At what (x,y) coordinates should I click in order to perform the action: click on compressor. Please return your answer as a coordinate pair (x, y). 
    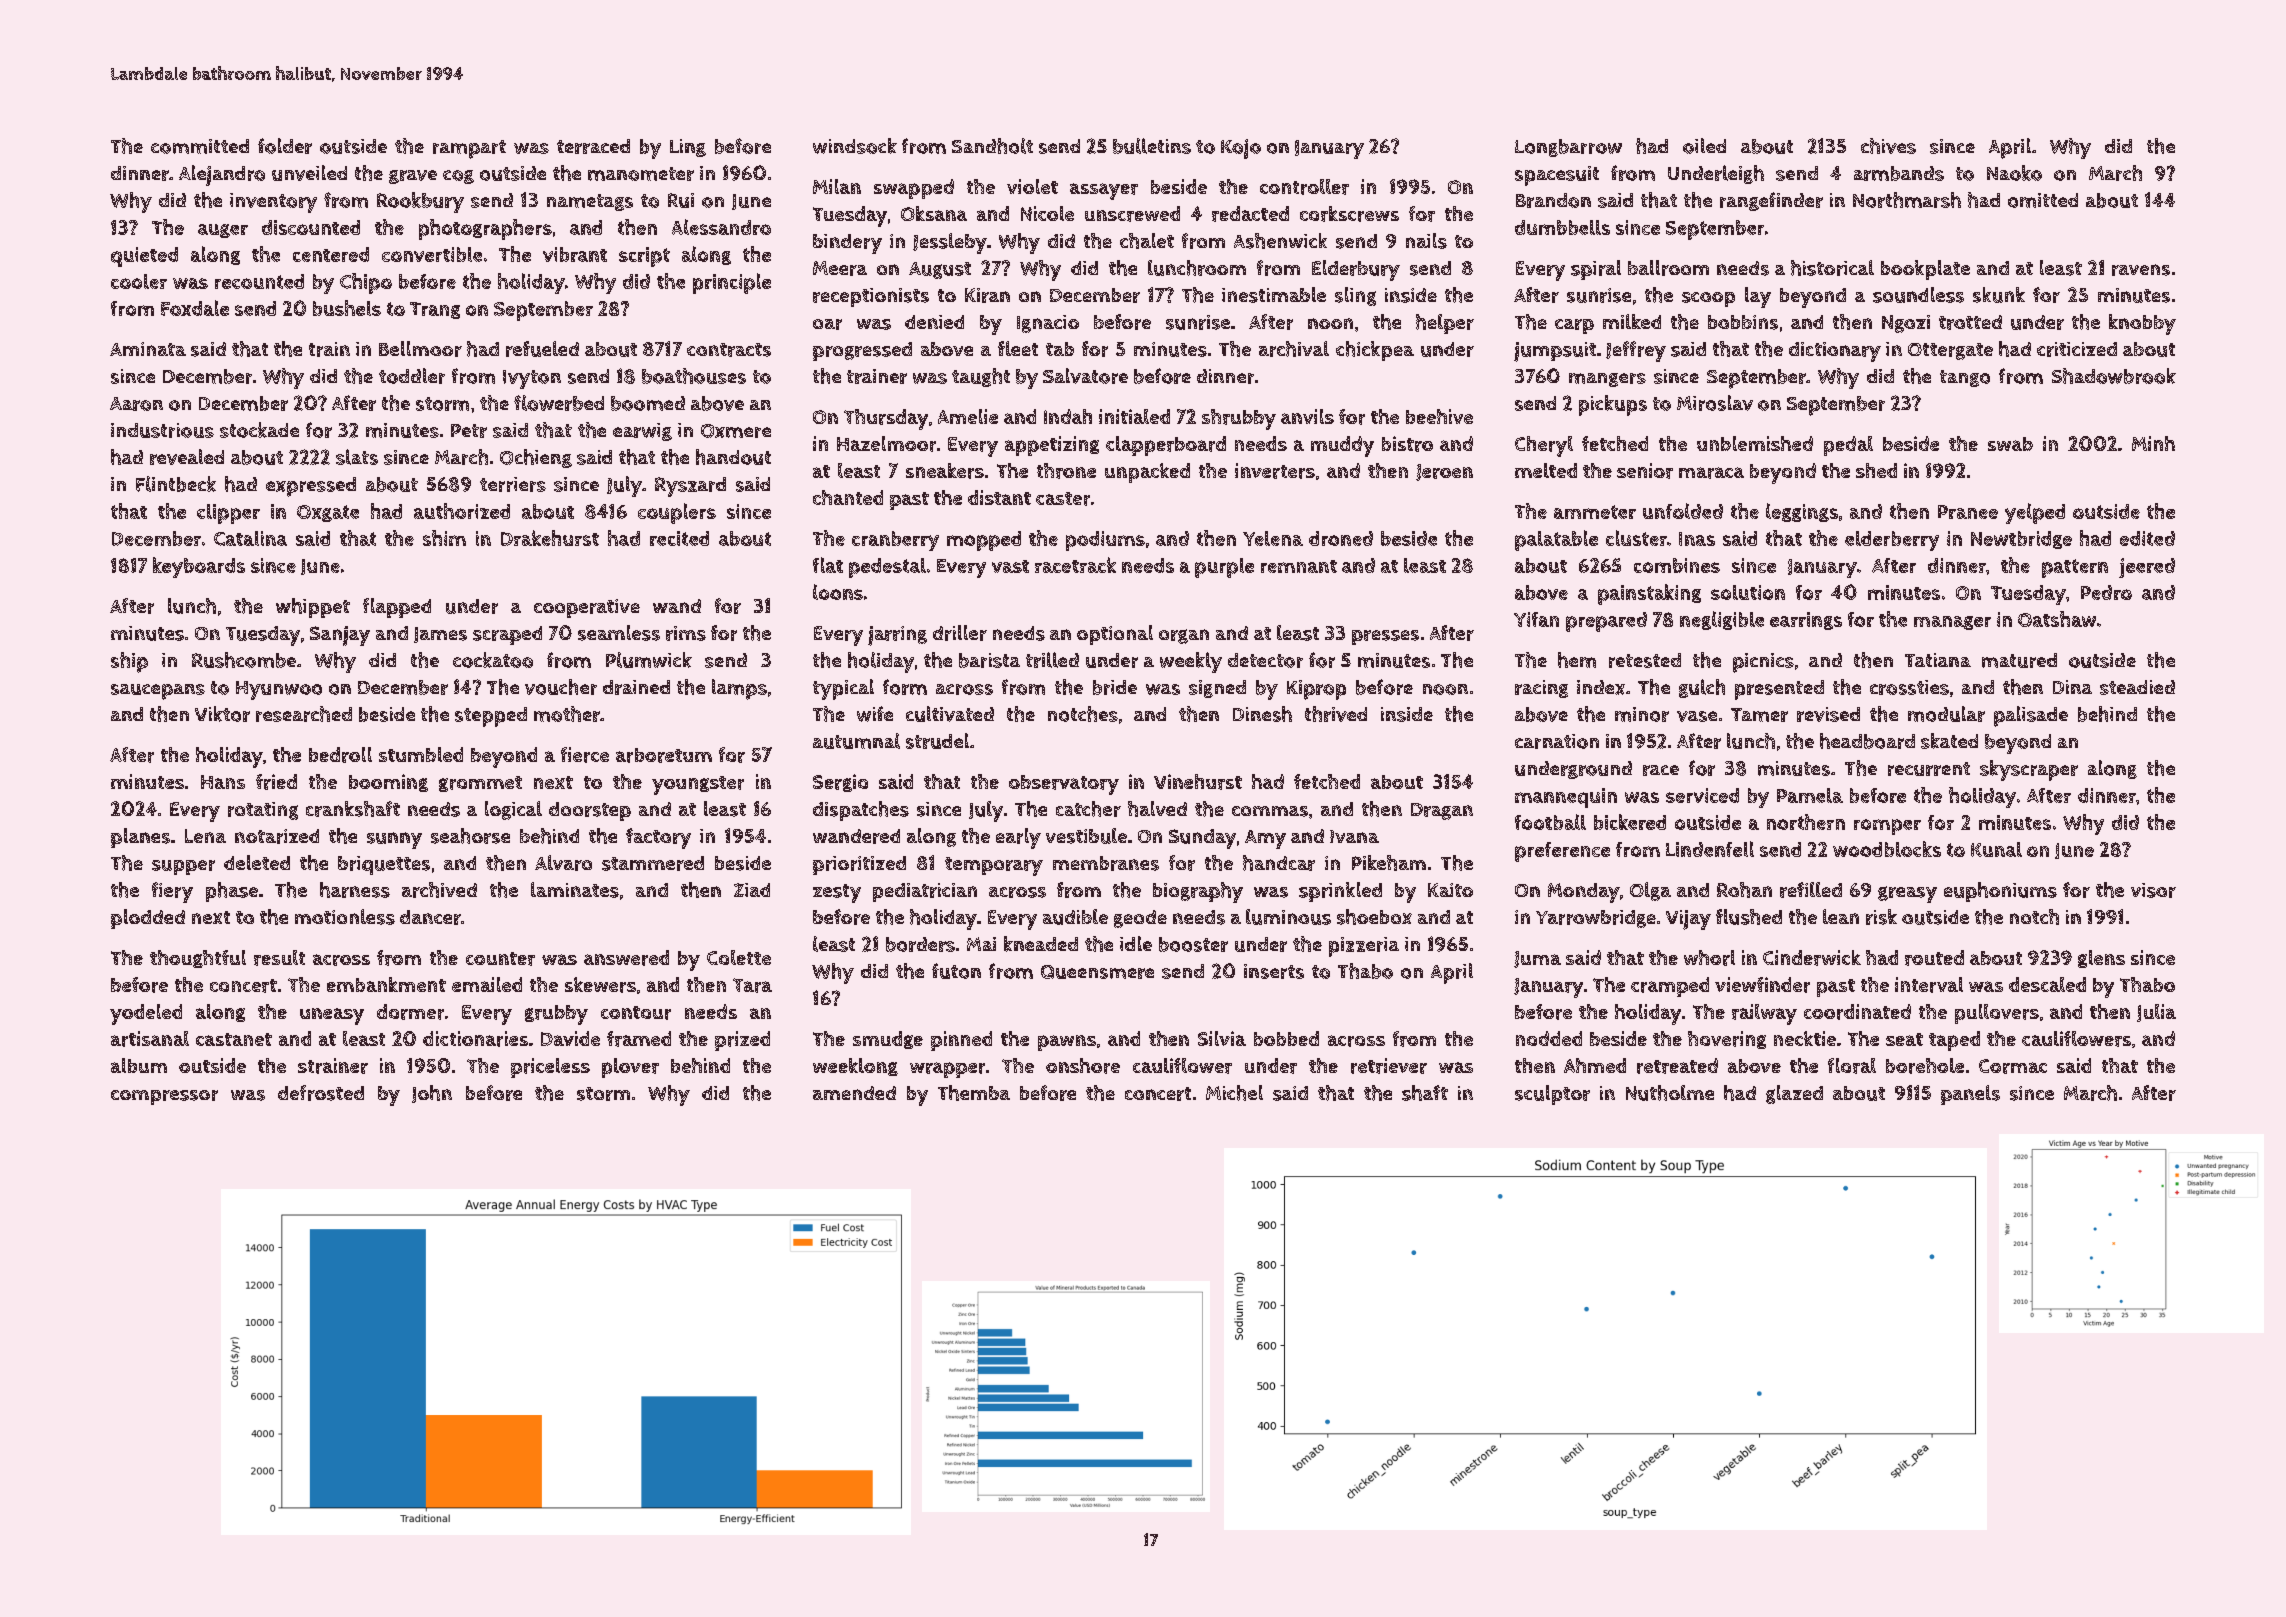
    Looking at the image, I should click on (164, 1097).
